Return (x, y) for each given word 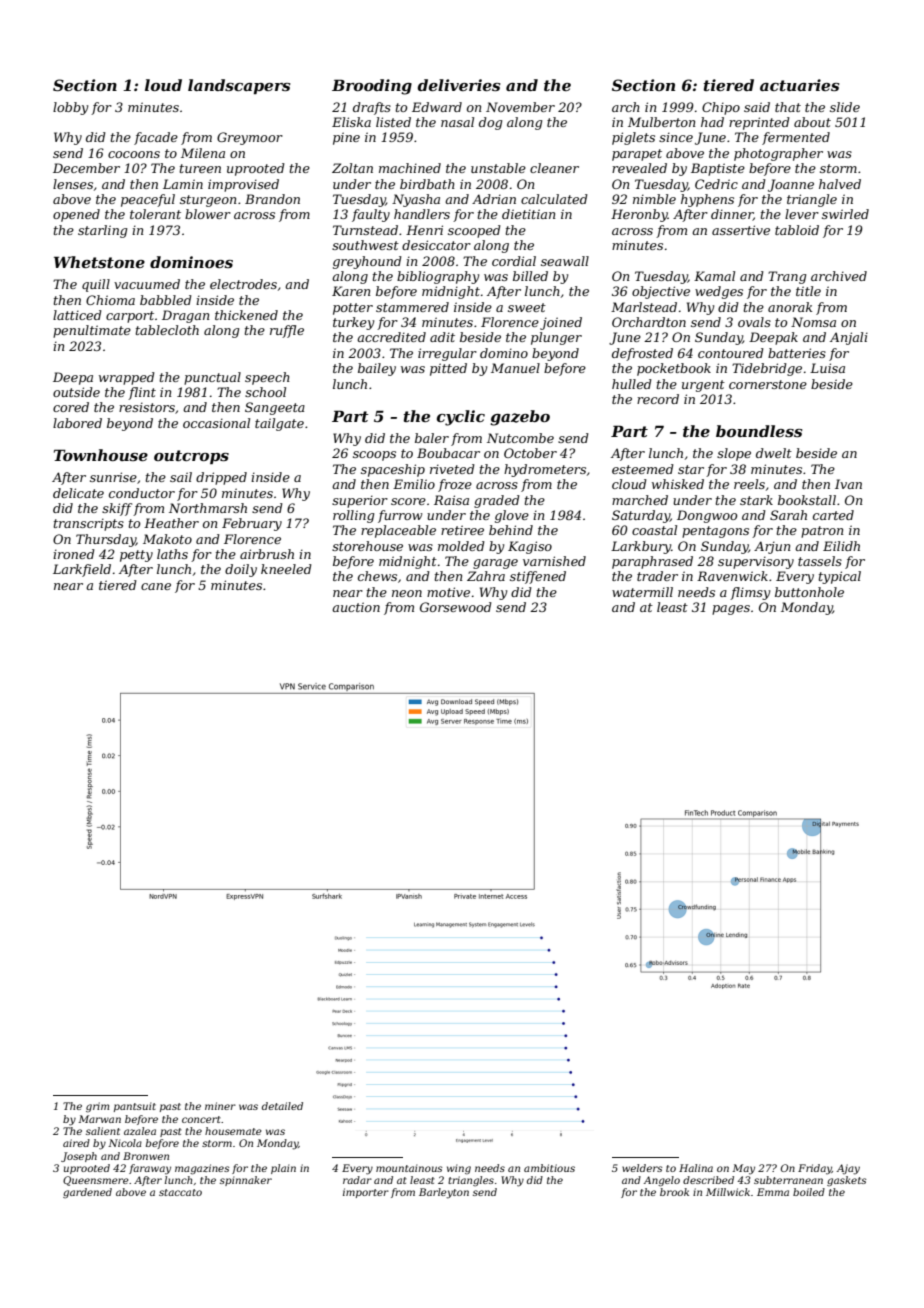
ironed (74, 554)
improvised (243, 185)
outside (76, 392)
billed (530, 276)
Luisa (827, 368)
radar (357, 1180)
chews (377, 576)
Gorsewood (456, 607)
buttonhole (809, 592)
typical (840, 577)
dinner (732, 215)
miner (220, 1106)
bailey (377, 369)
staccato (180, 1192)
